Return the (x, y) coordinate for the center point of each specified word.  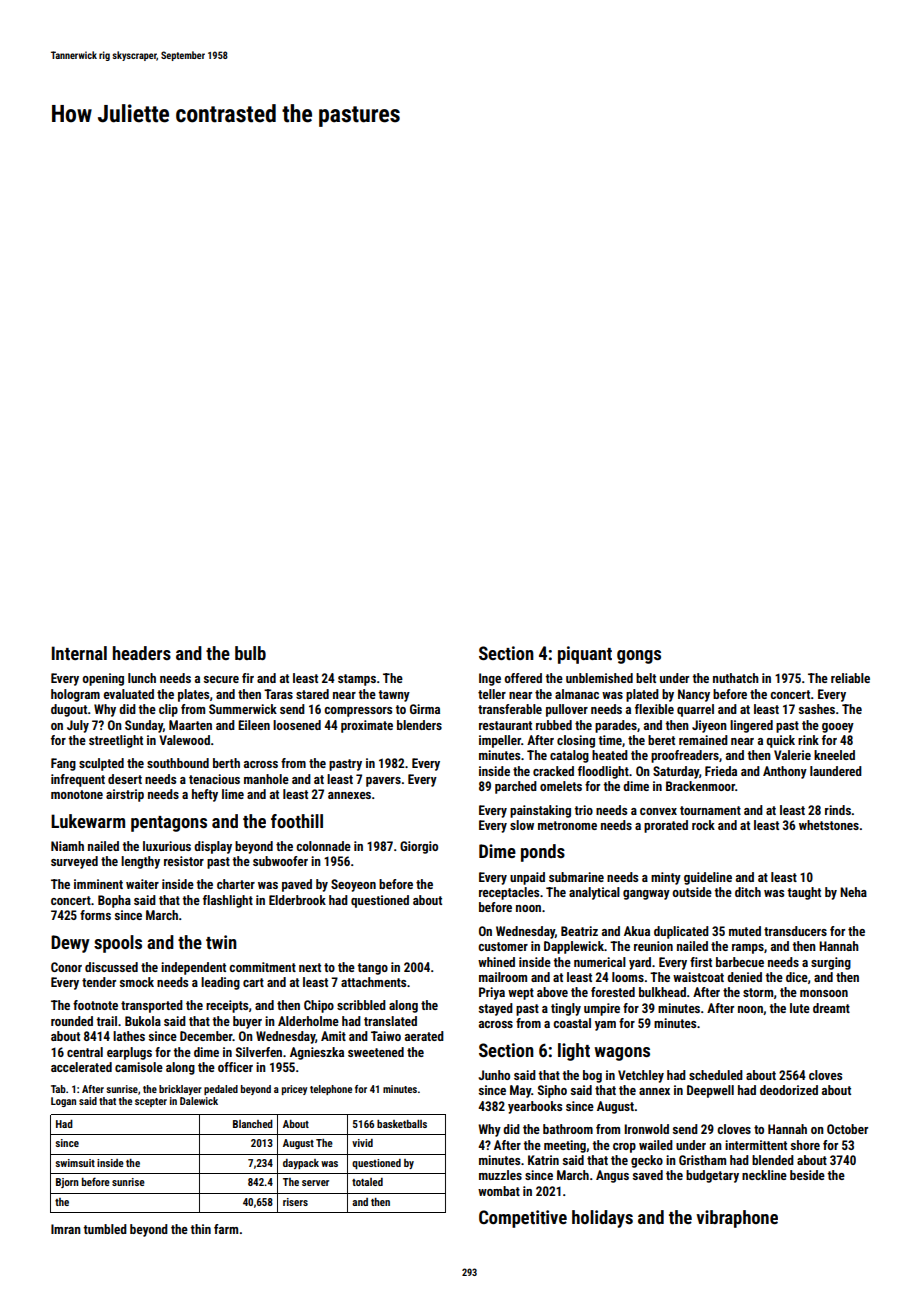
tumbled (105, 1229)
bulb (250, 653)
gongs (639, 657)
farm (226, 1229)
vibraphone (737, 1219)
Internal (79, 653)
